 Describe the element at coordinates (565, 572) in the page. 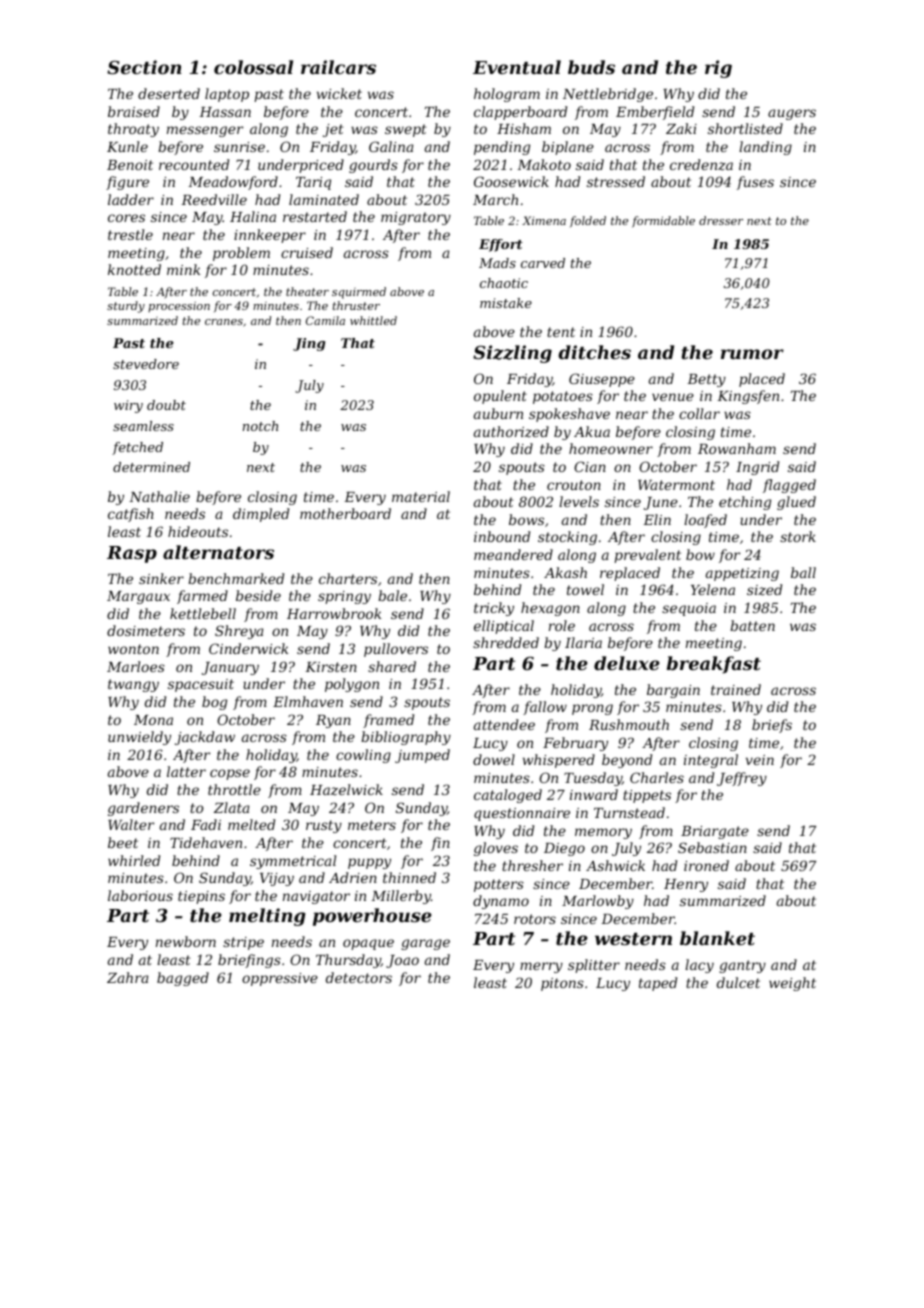

I see `Akash` at that location.
